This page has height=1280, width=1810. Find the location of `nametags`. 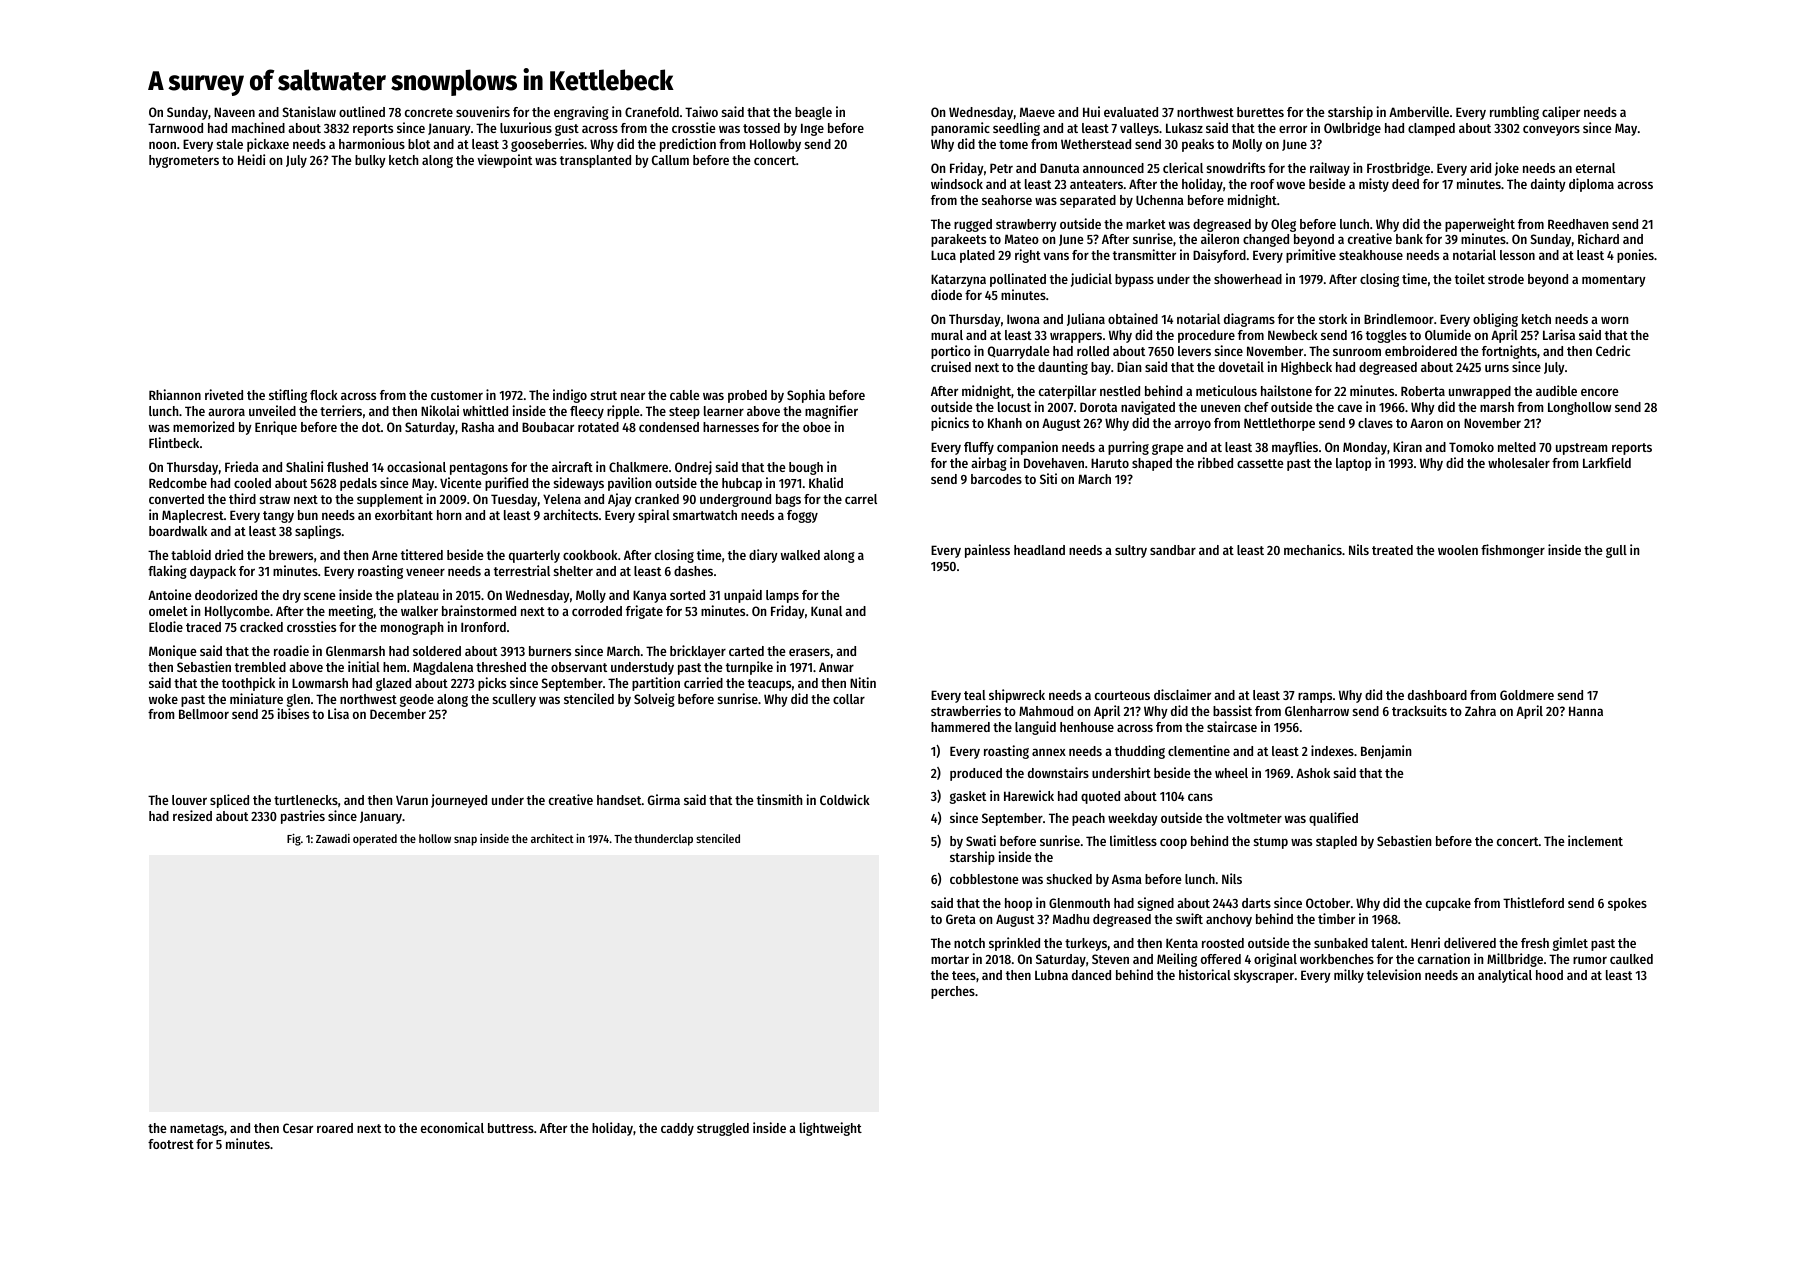

nametags is located at coordinates (197, 1130).
